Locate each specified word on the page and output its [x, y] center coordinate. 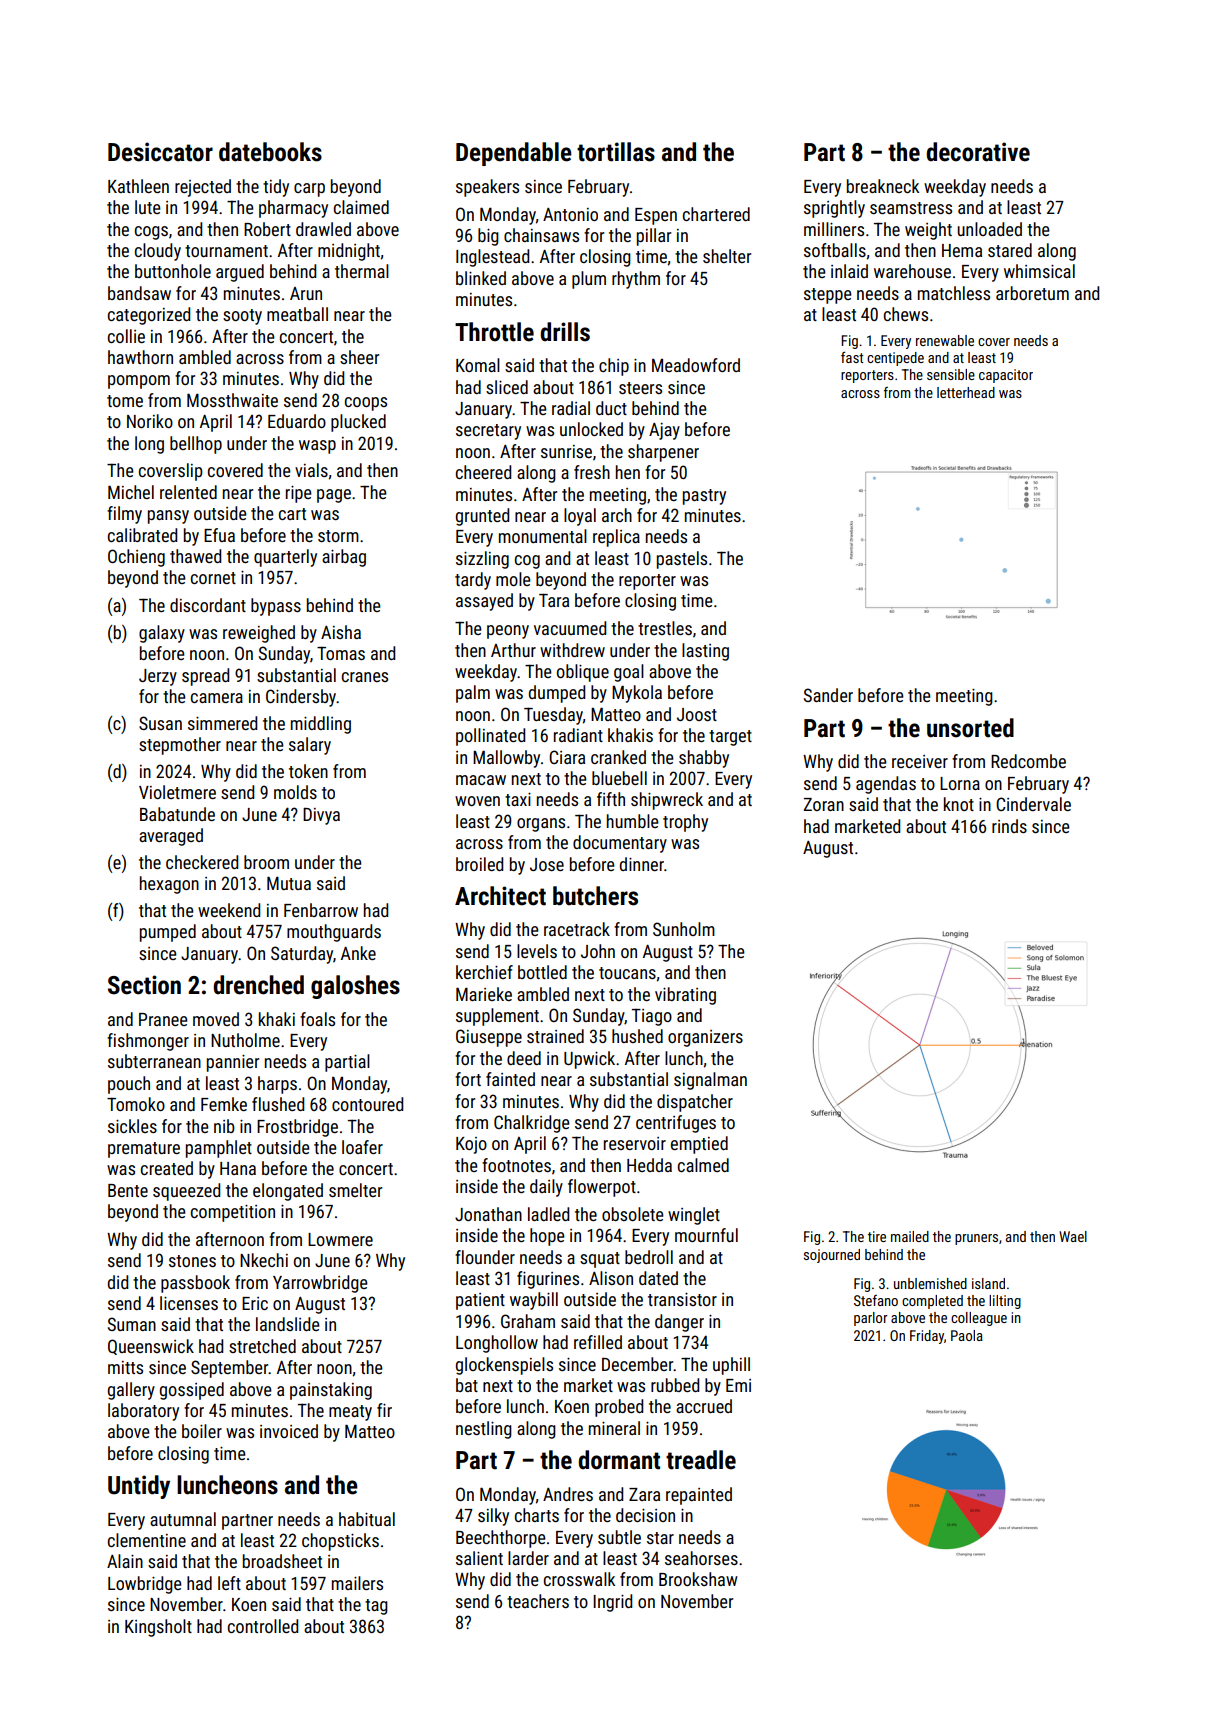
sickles [132, 1126]
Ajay [664, 431]
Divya [321, 816]
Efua [219, 535]
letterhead [966, 392]
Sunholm [684, 929]
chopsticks [340, 1542]
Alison [611, 1278]
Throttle [494, 332]
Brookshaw [698, 1579]
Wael [1073, 1236]
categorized [149, 316]
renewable [945, 340]
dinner [642, 864]
